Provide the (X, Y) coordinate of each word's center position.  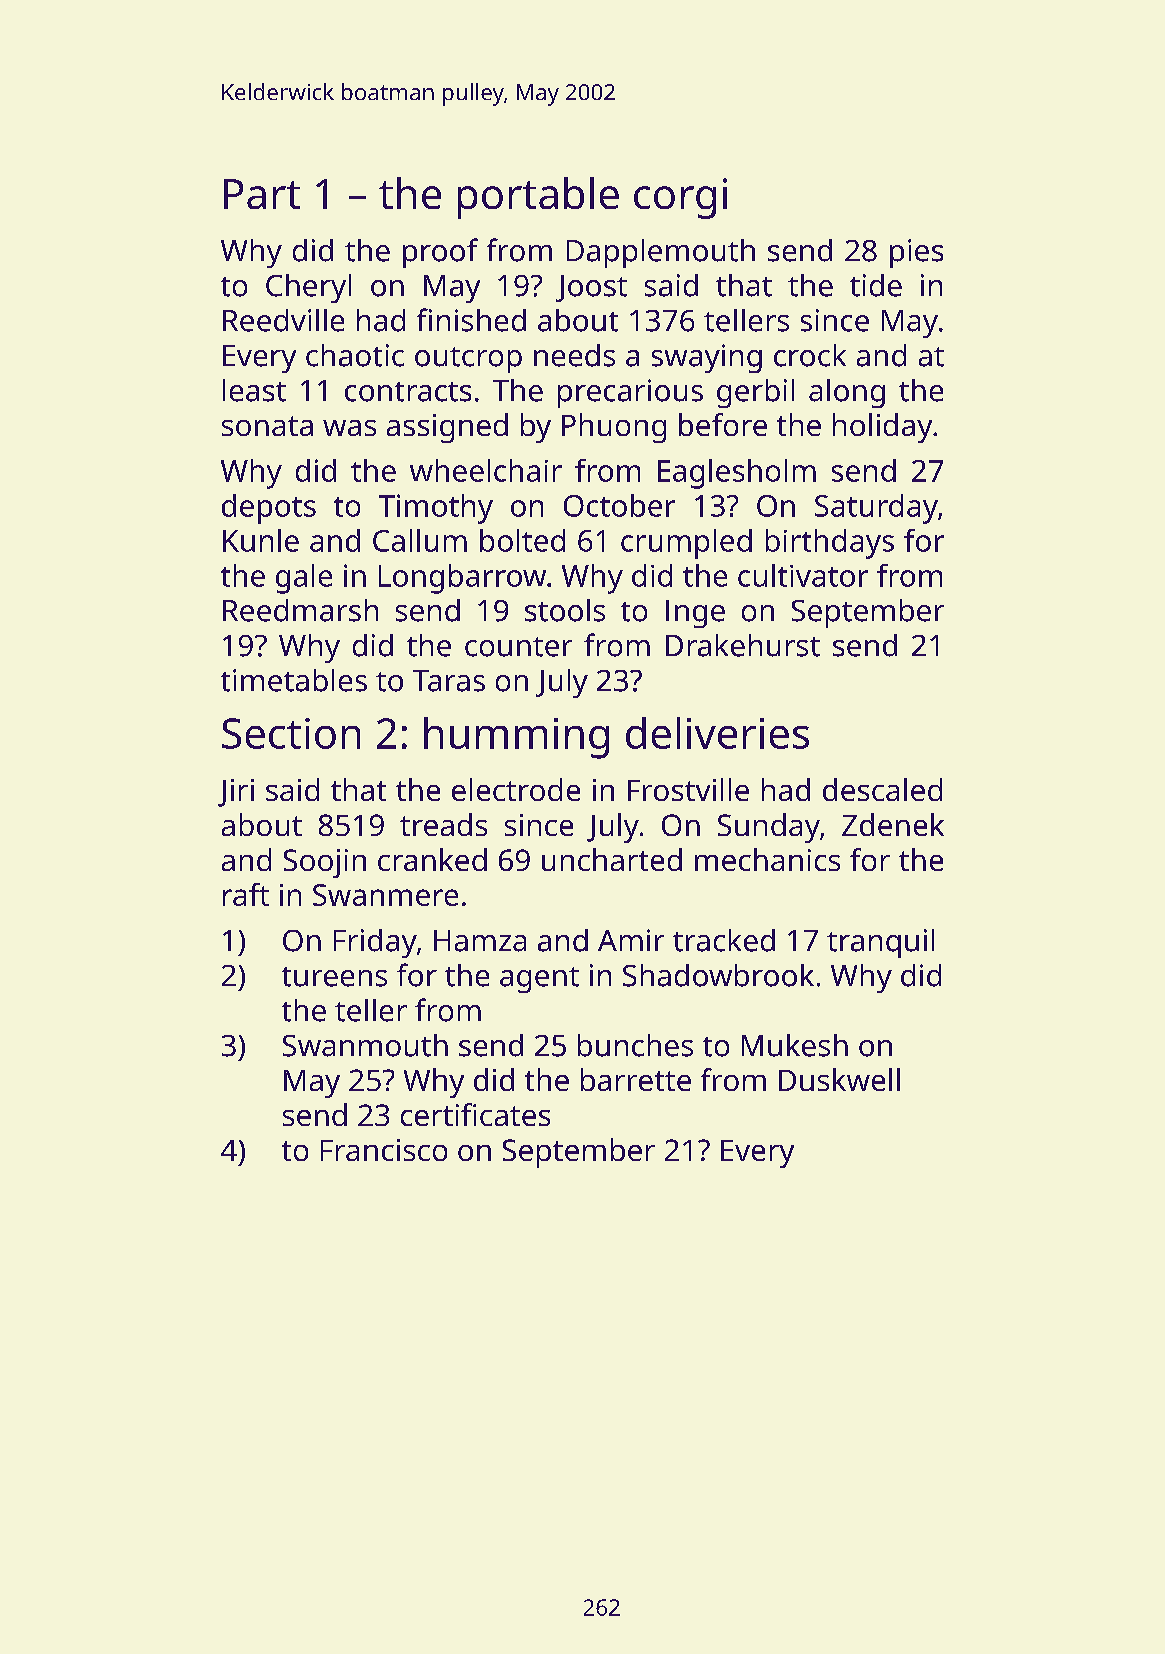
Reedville (283, 320)
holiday (882, 428)
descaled (882, 789)
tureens (334, 977)
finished (471, 320)
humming (516, 738)
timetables (294, 680)
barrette (636, 1079)
